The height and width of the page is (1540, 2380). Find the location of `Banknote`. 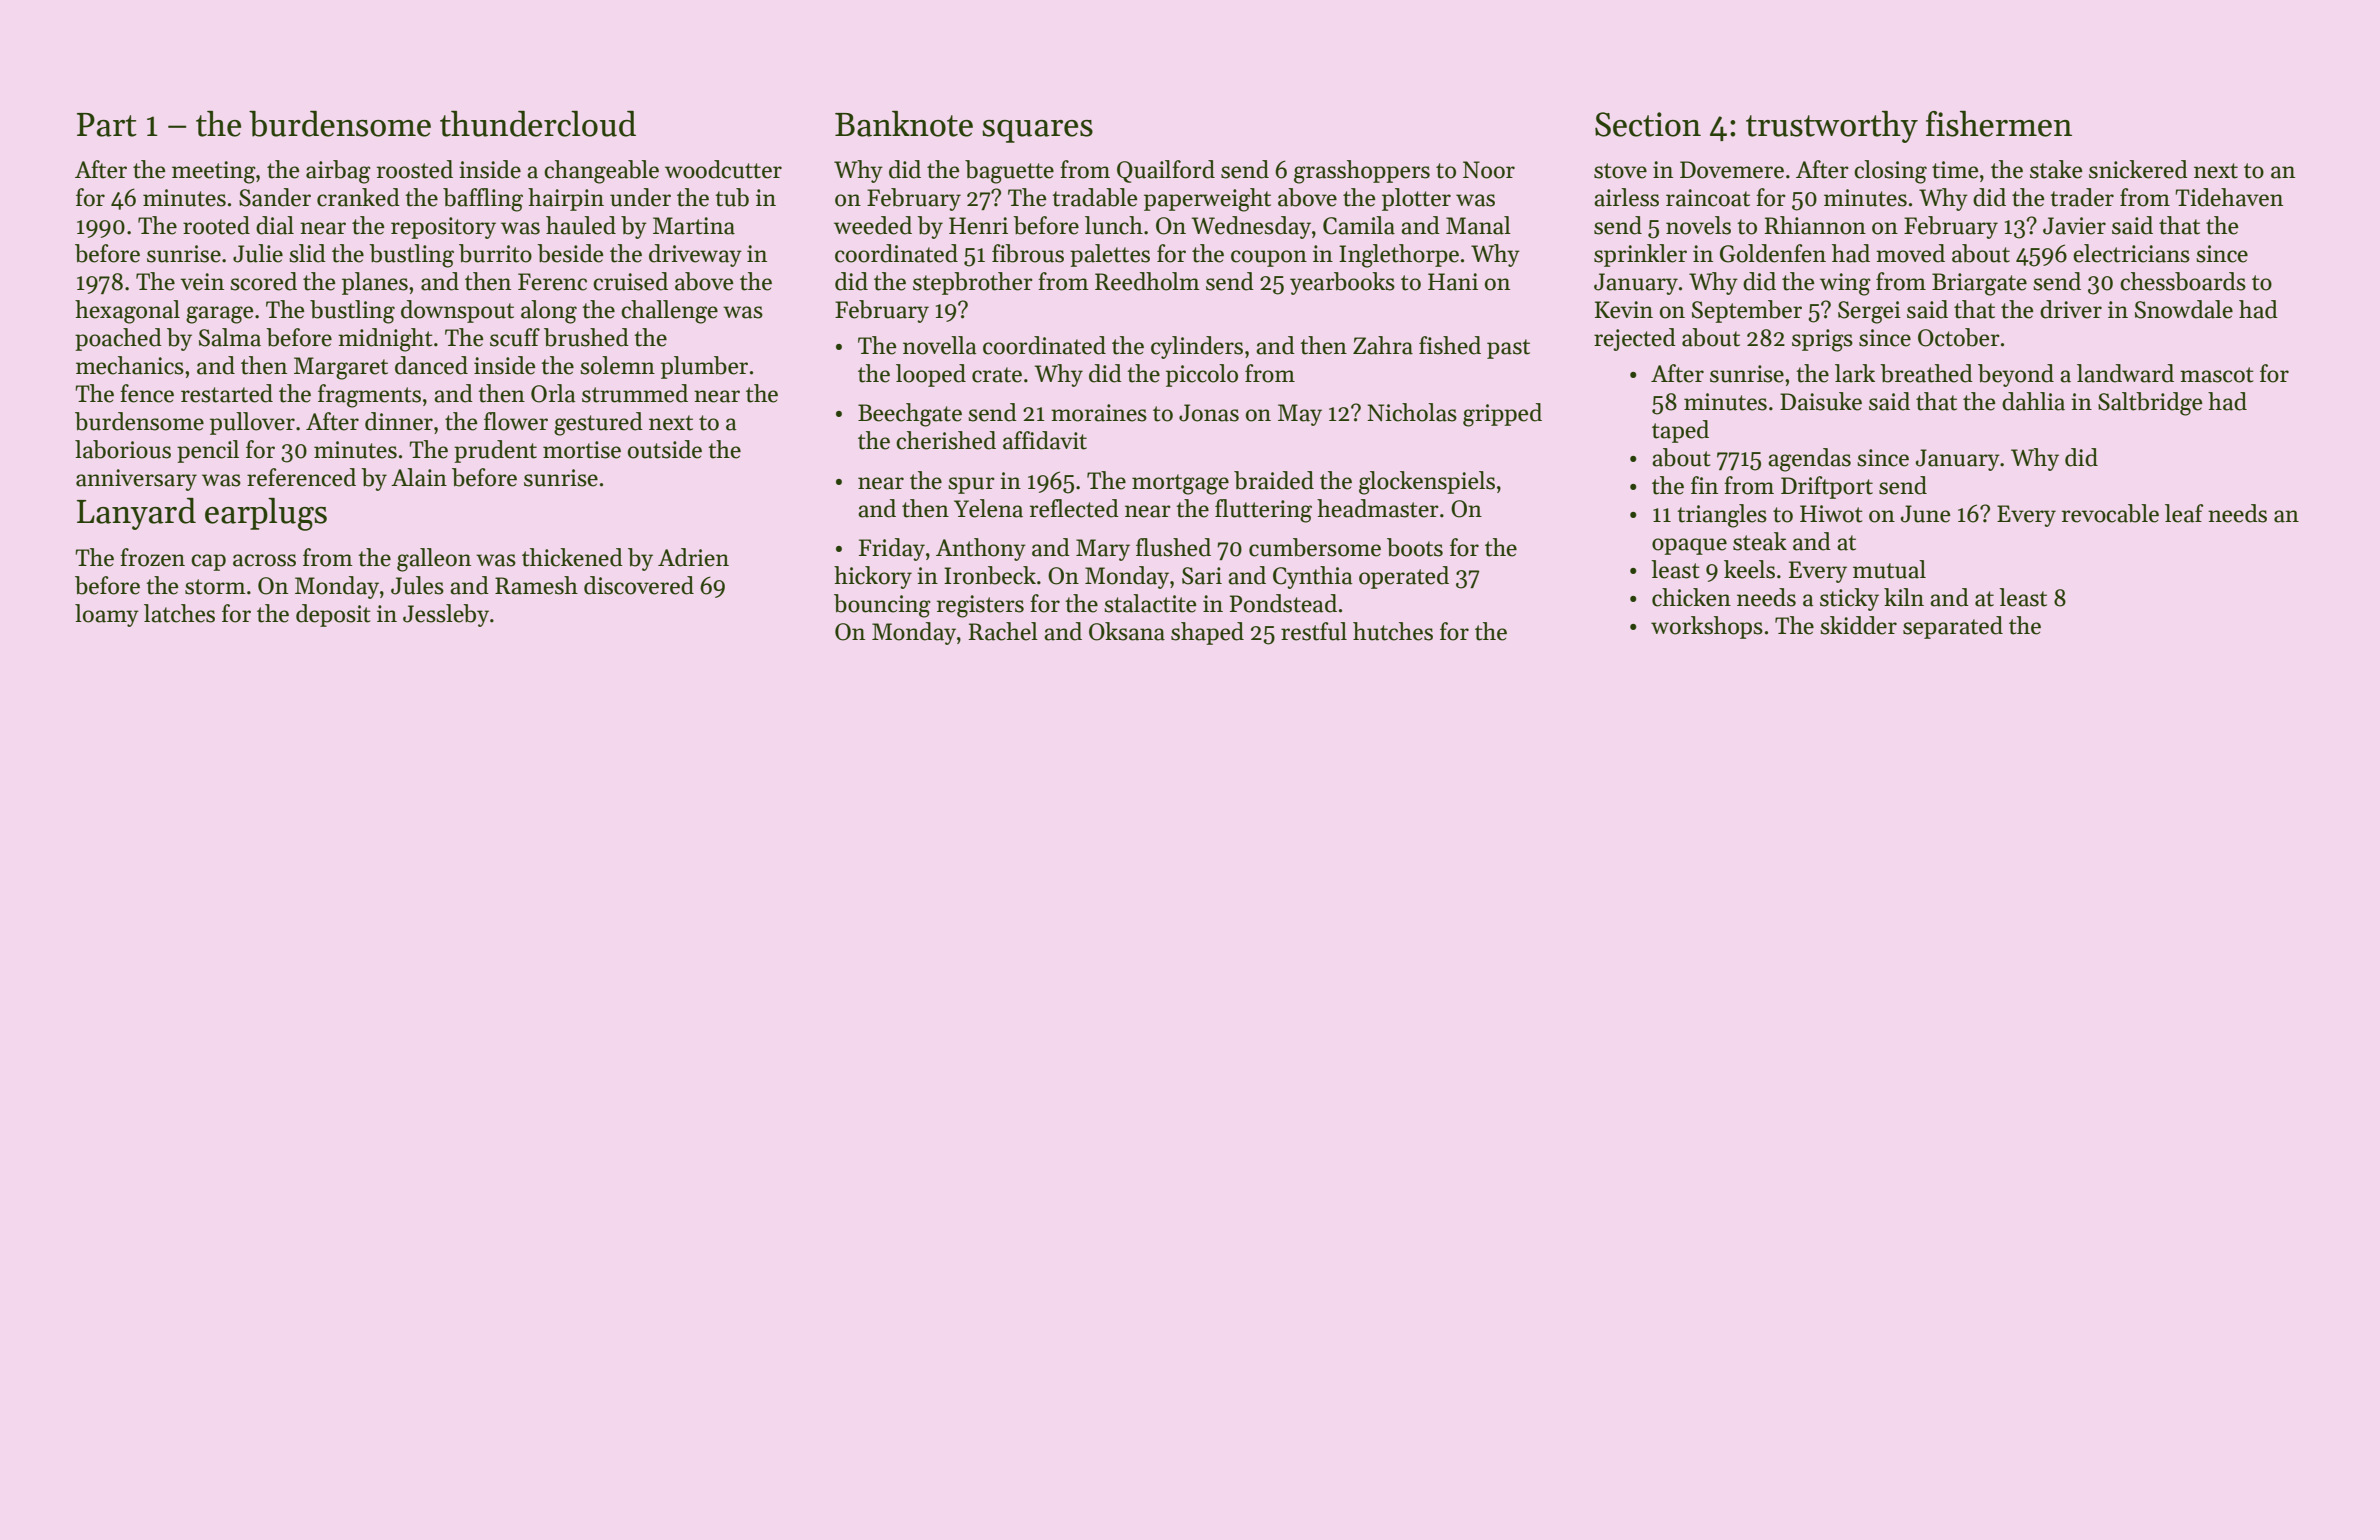

Banknote is located at coordinates (904, 124).
